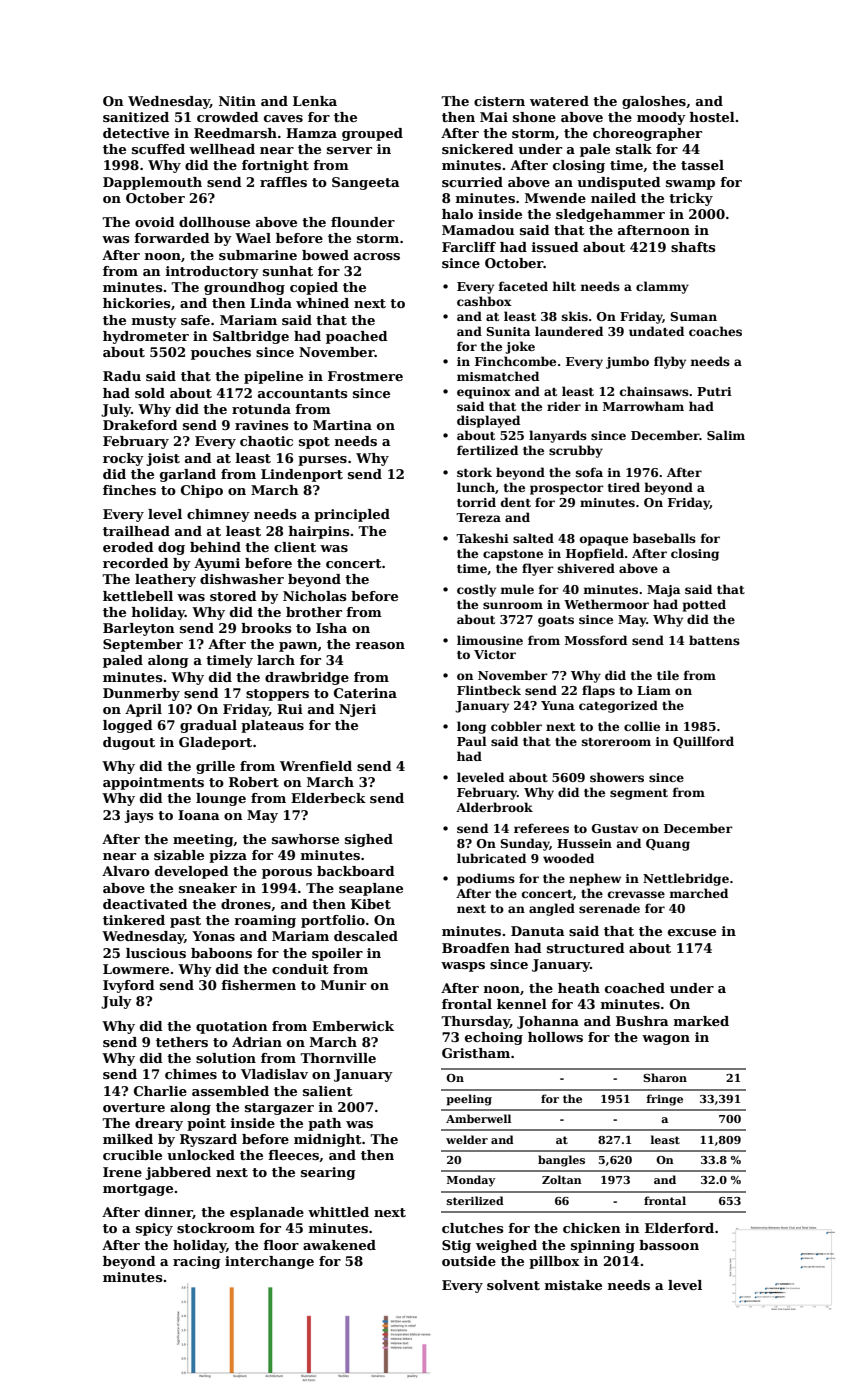  Describe the element at coordinates (237, 101) in the screenshot. I see `Nitin` at that location.
